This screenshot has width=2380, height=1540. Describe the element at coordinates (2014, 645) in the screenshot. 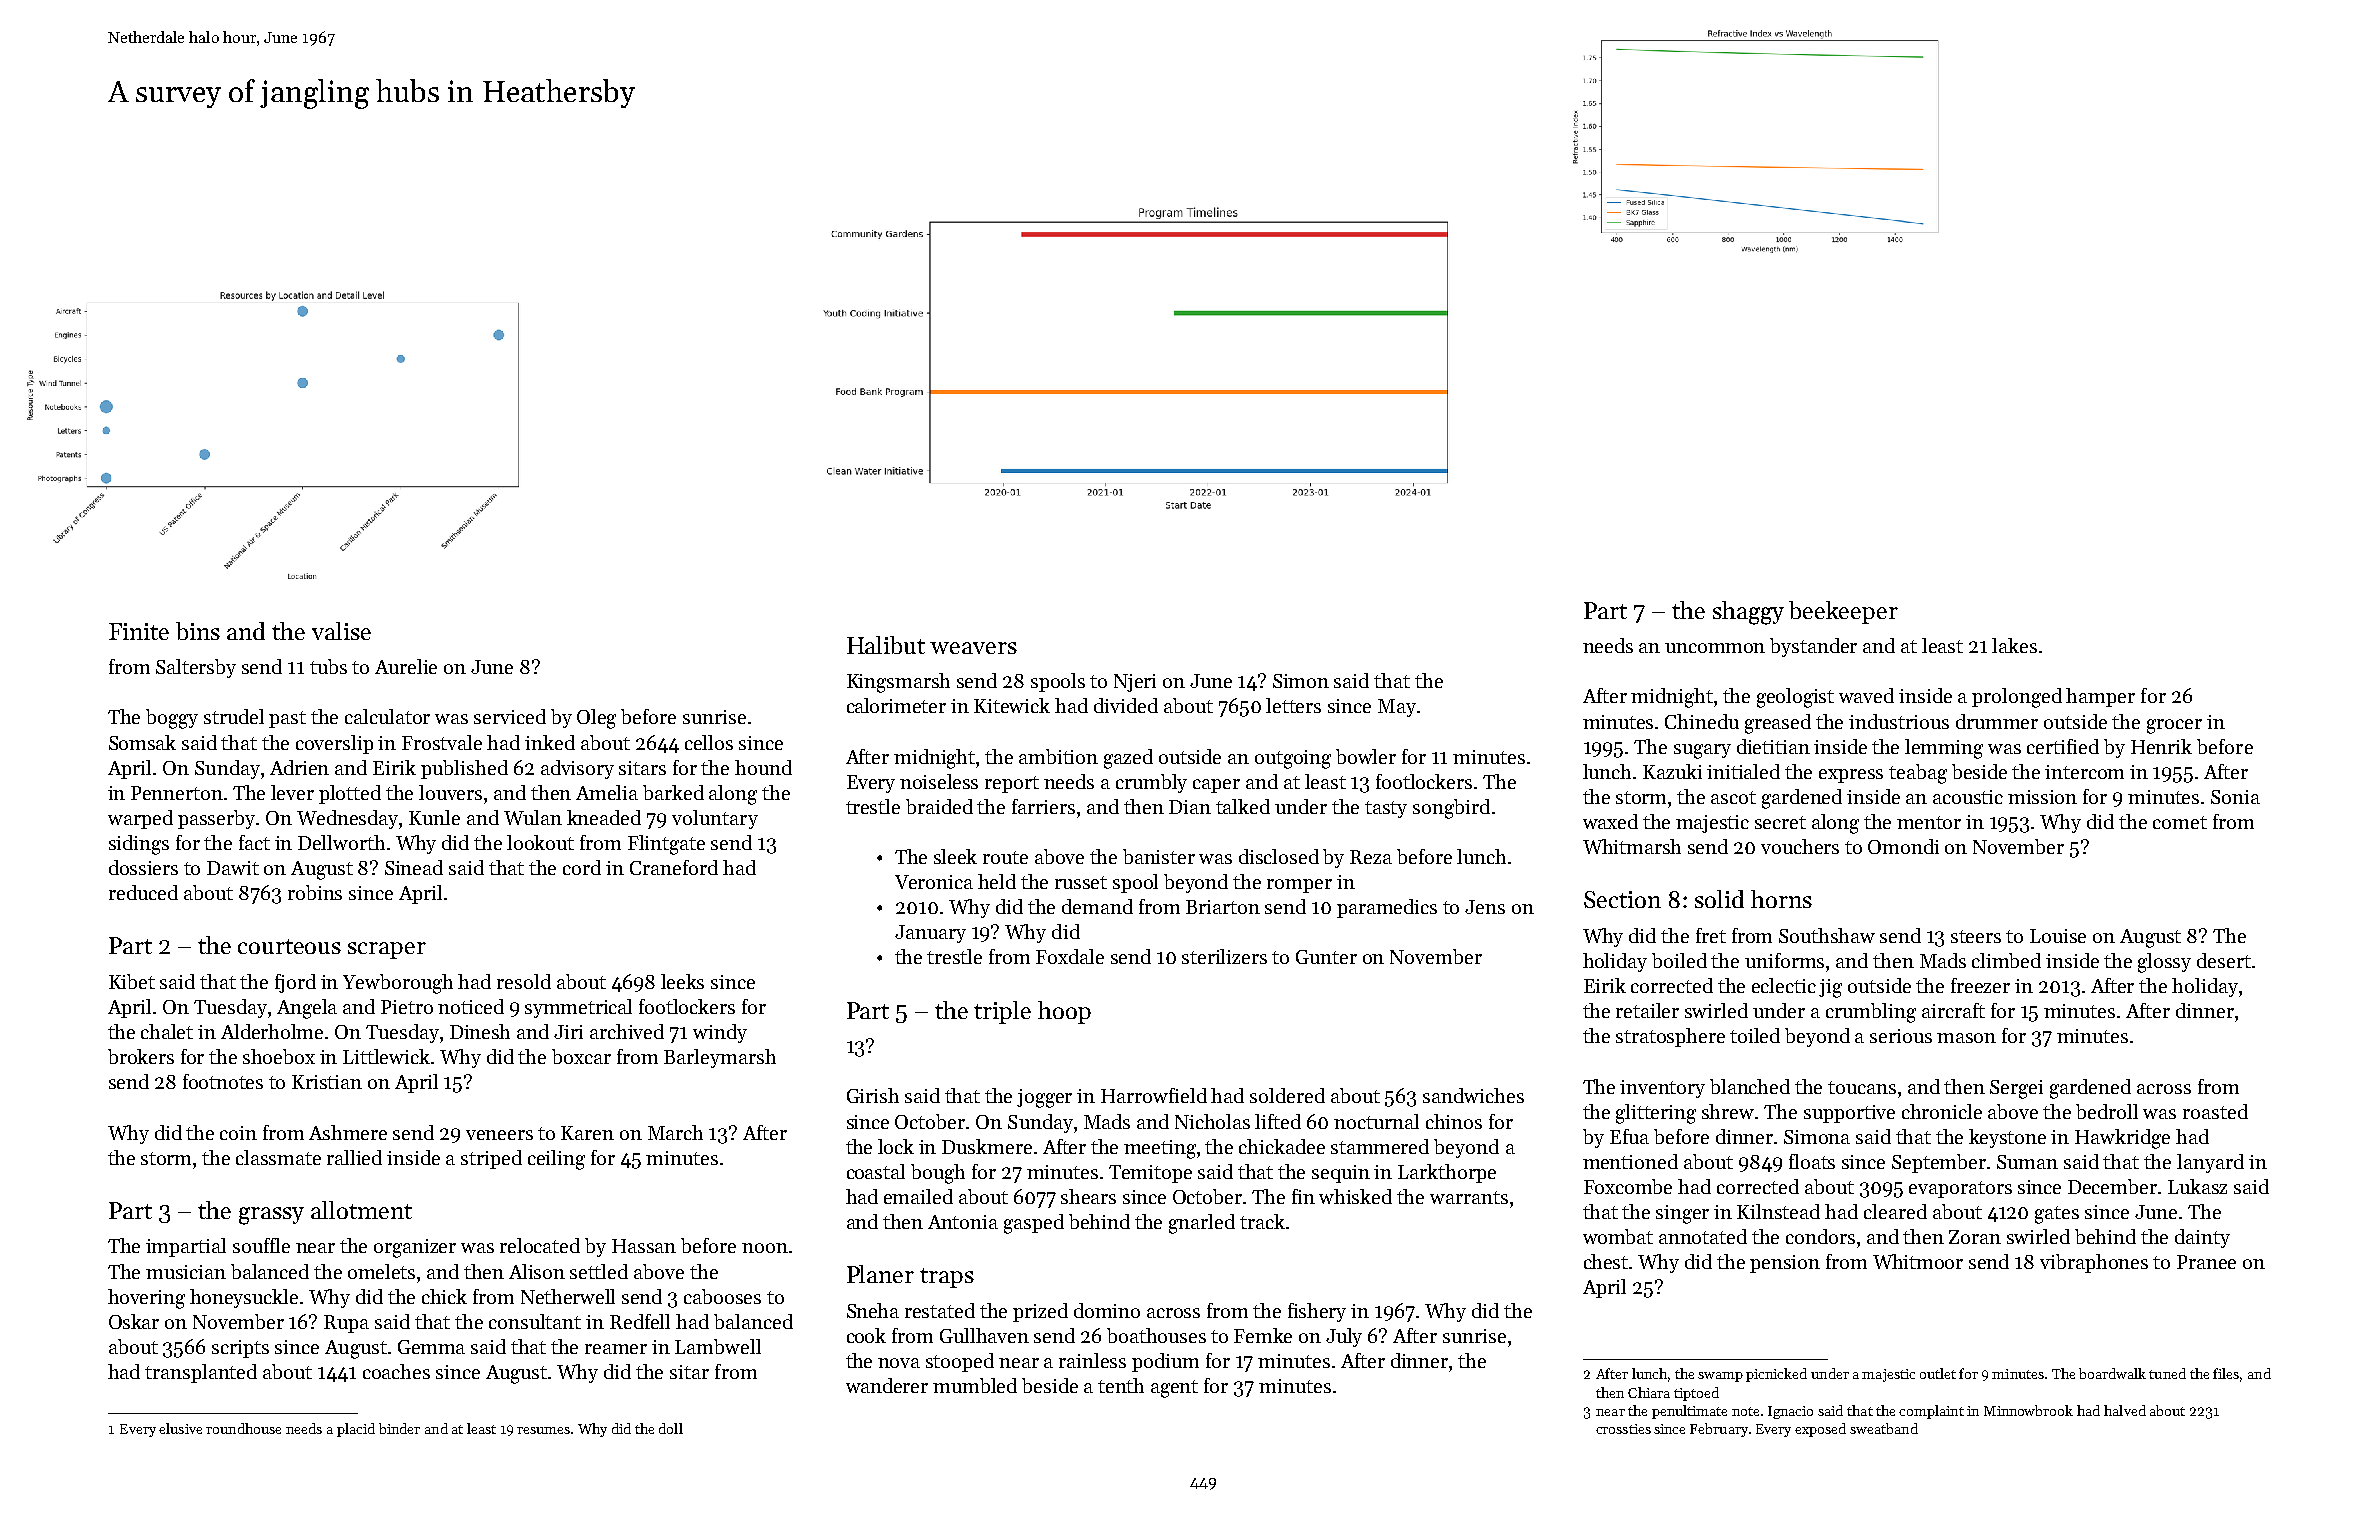

I see `lakes` at that location.
